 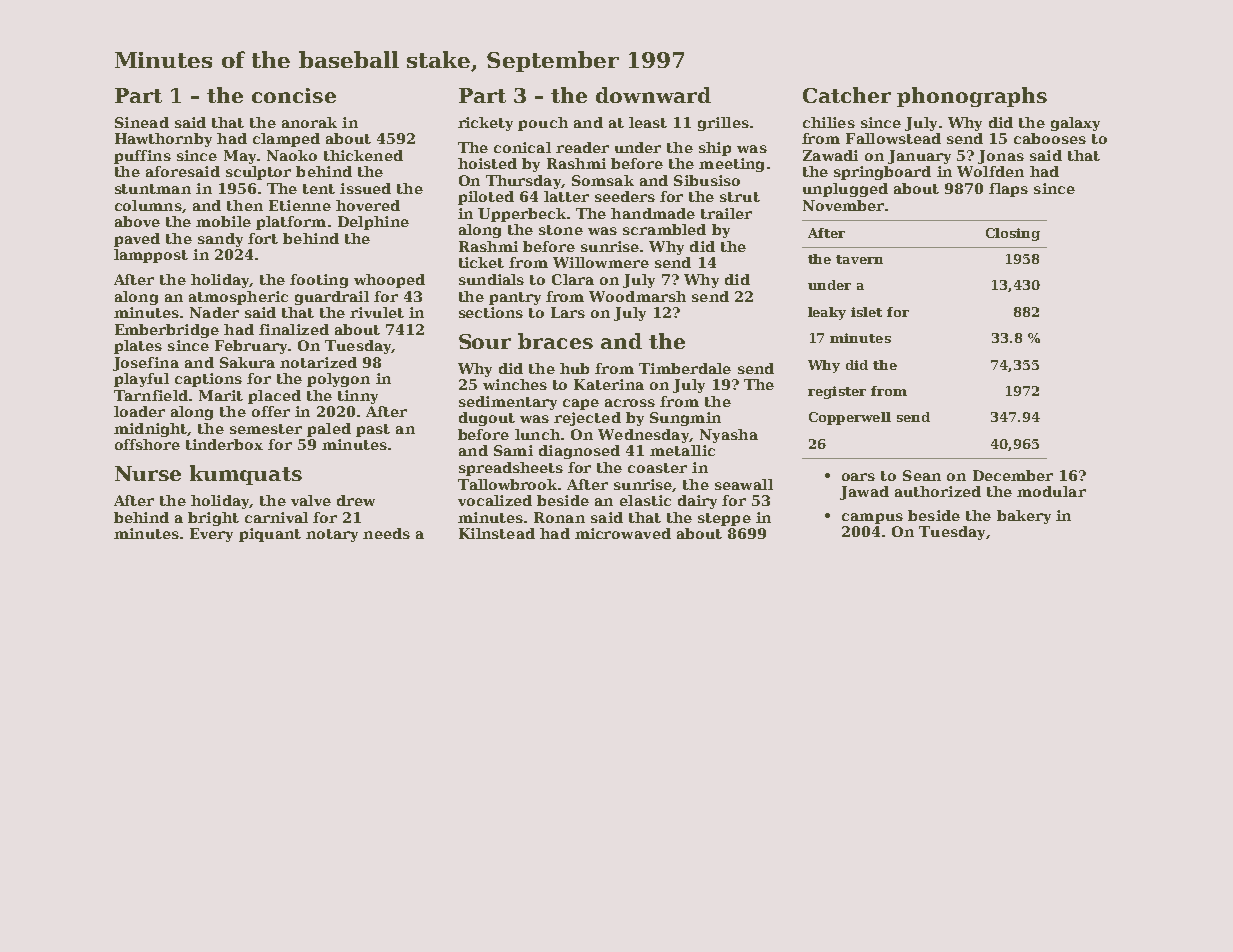 What do you see at coordinates (653, 95) in the page?
I see `downward` at bounding box center [653, 95].
